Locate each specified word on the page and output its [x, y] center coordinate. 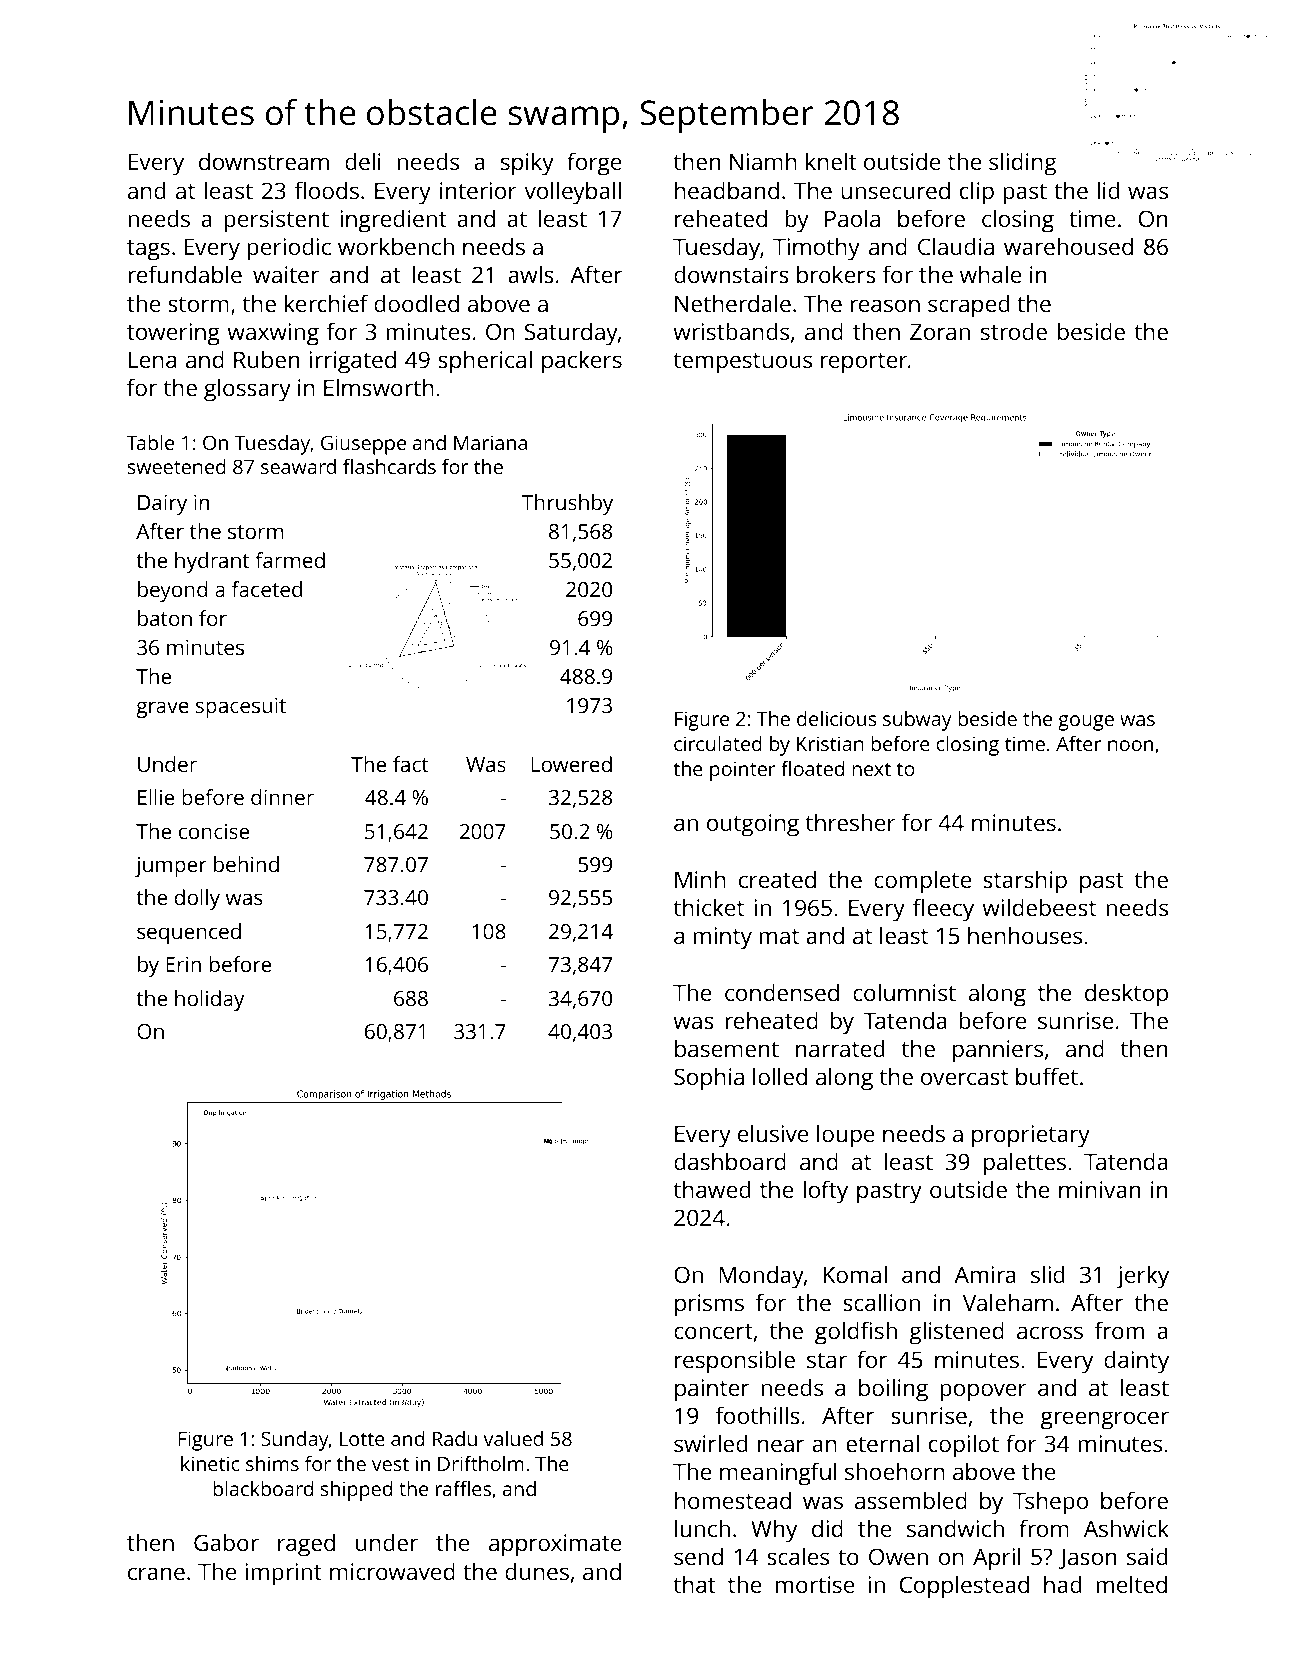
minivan [1099, 1189]
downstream [264, 161]
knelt [831, 161]
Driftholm [481, 1463]
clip [977, 193]
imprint [284, 1574]
